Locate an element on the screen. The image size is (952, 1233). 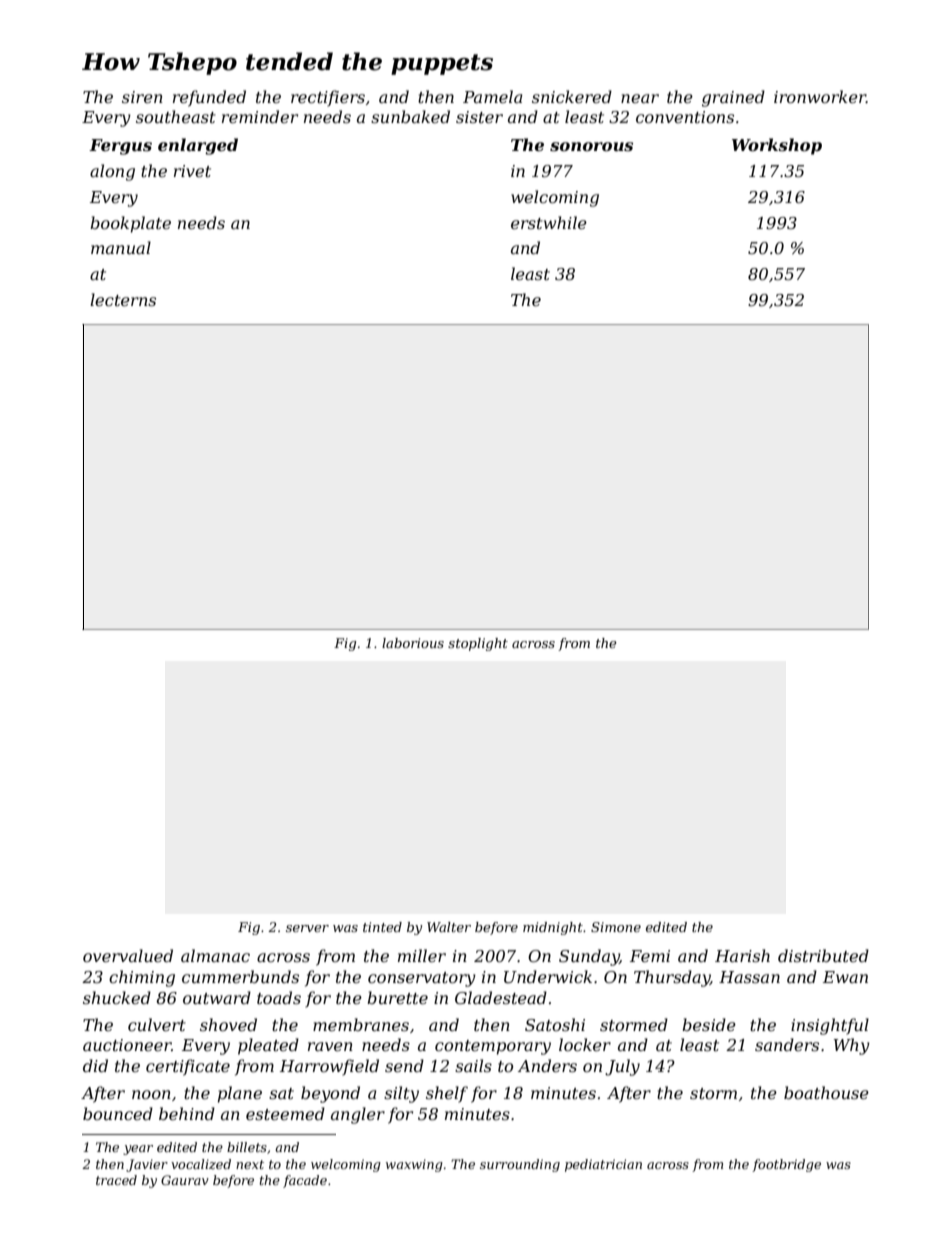
midnight is located at coordinates (553, 928).
